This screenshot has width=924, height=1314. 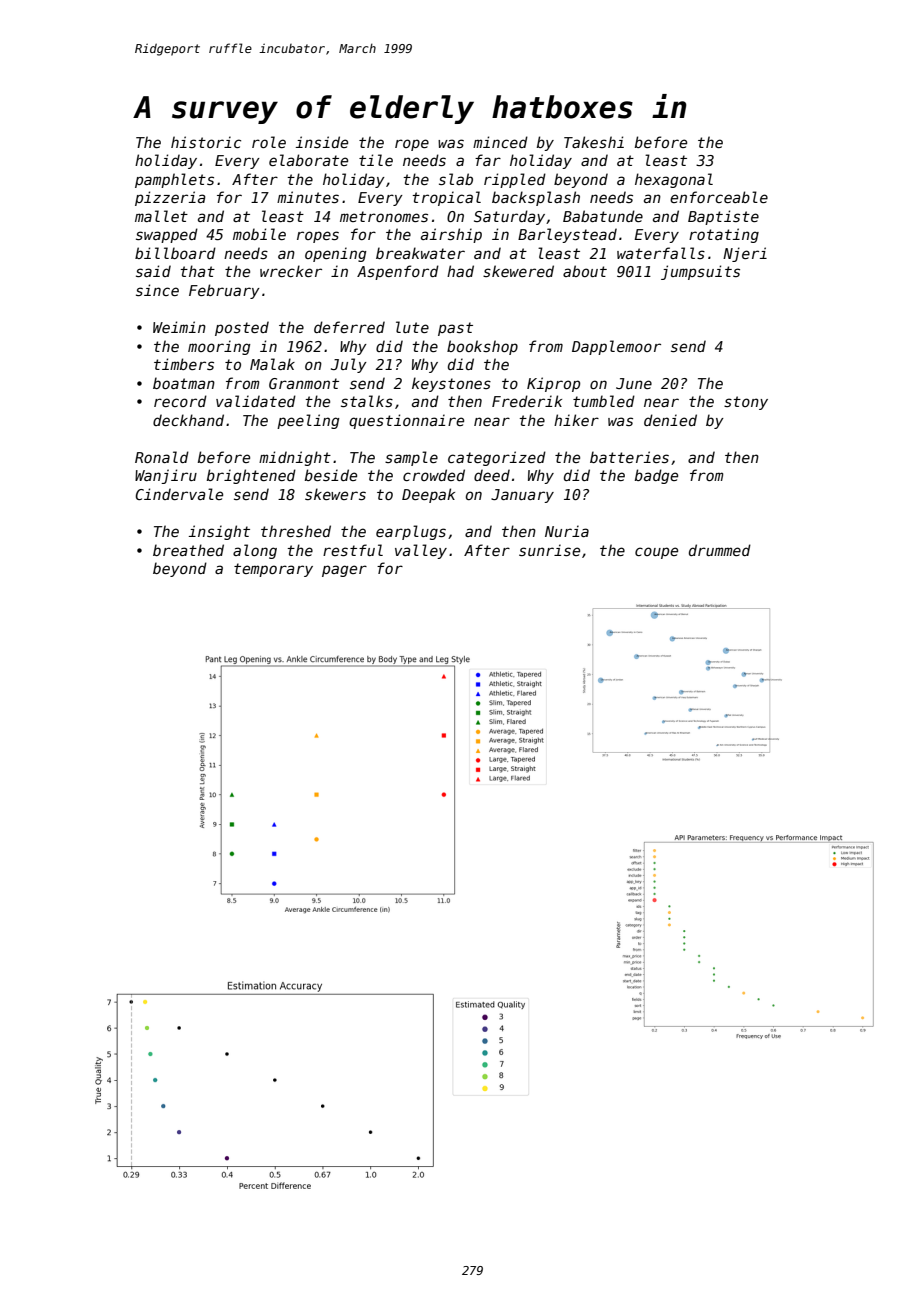 I want to click on temporary, so click(x=273, y=570).
